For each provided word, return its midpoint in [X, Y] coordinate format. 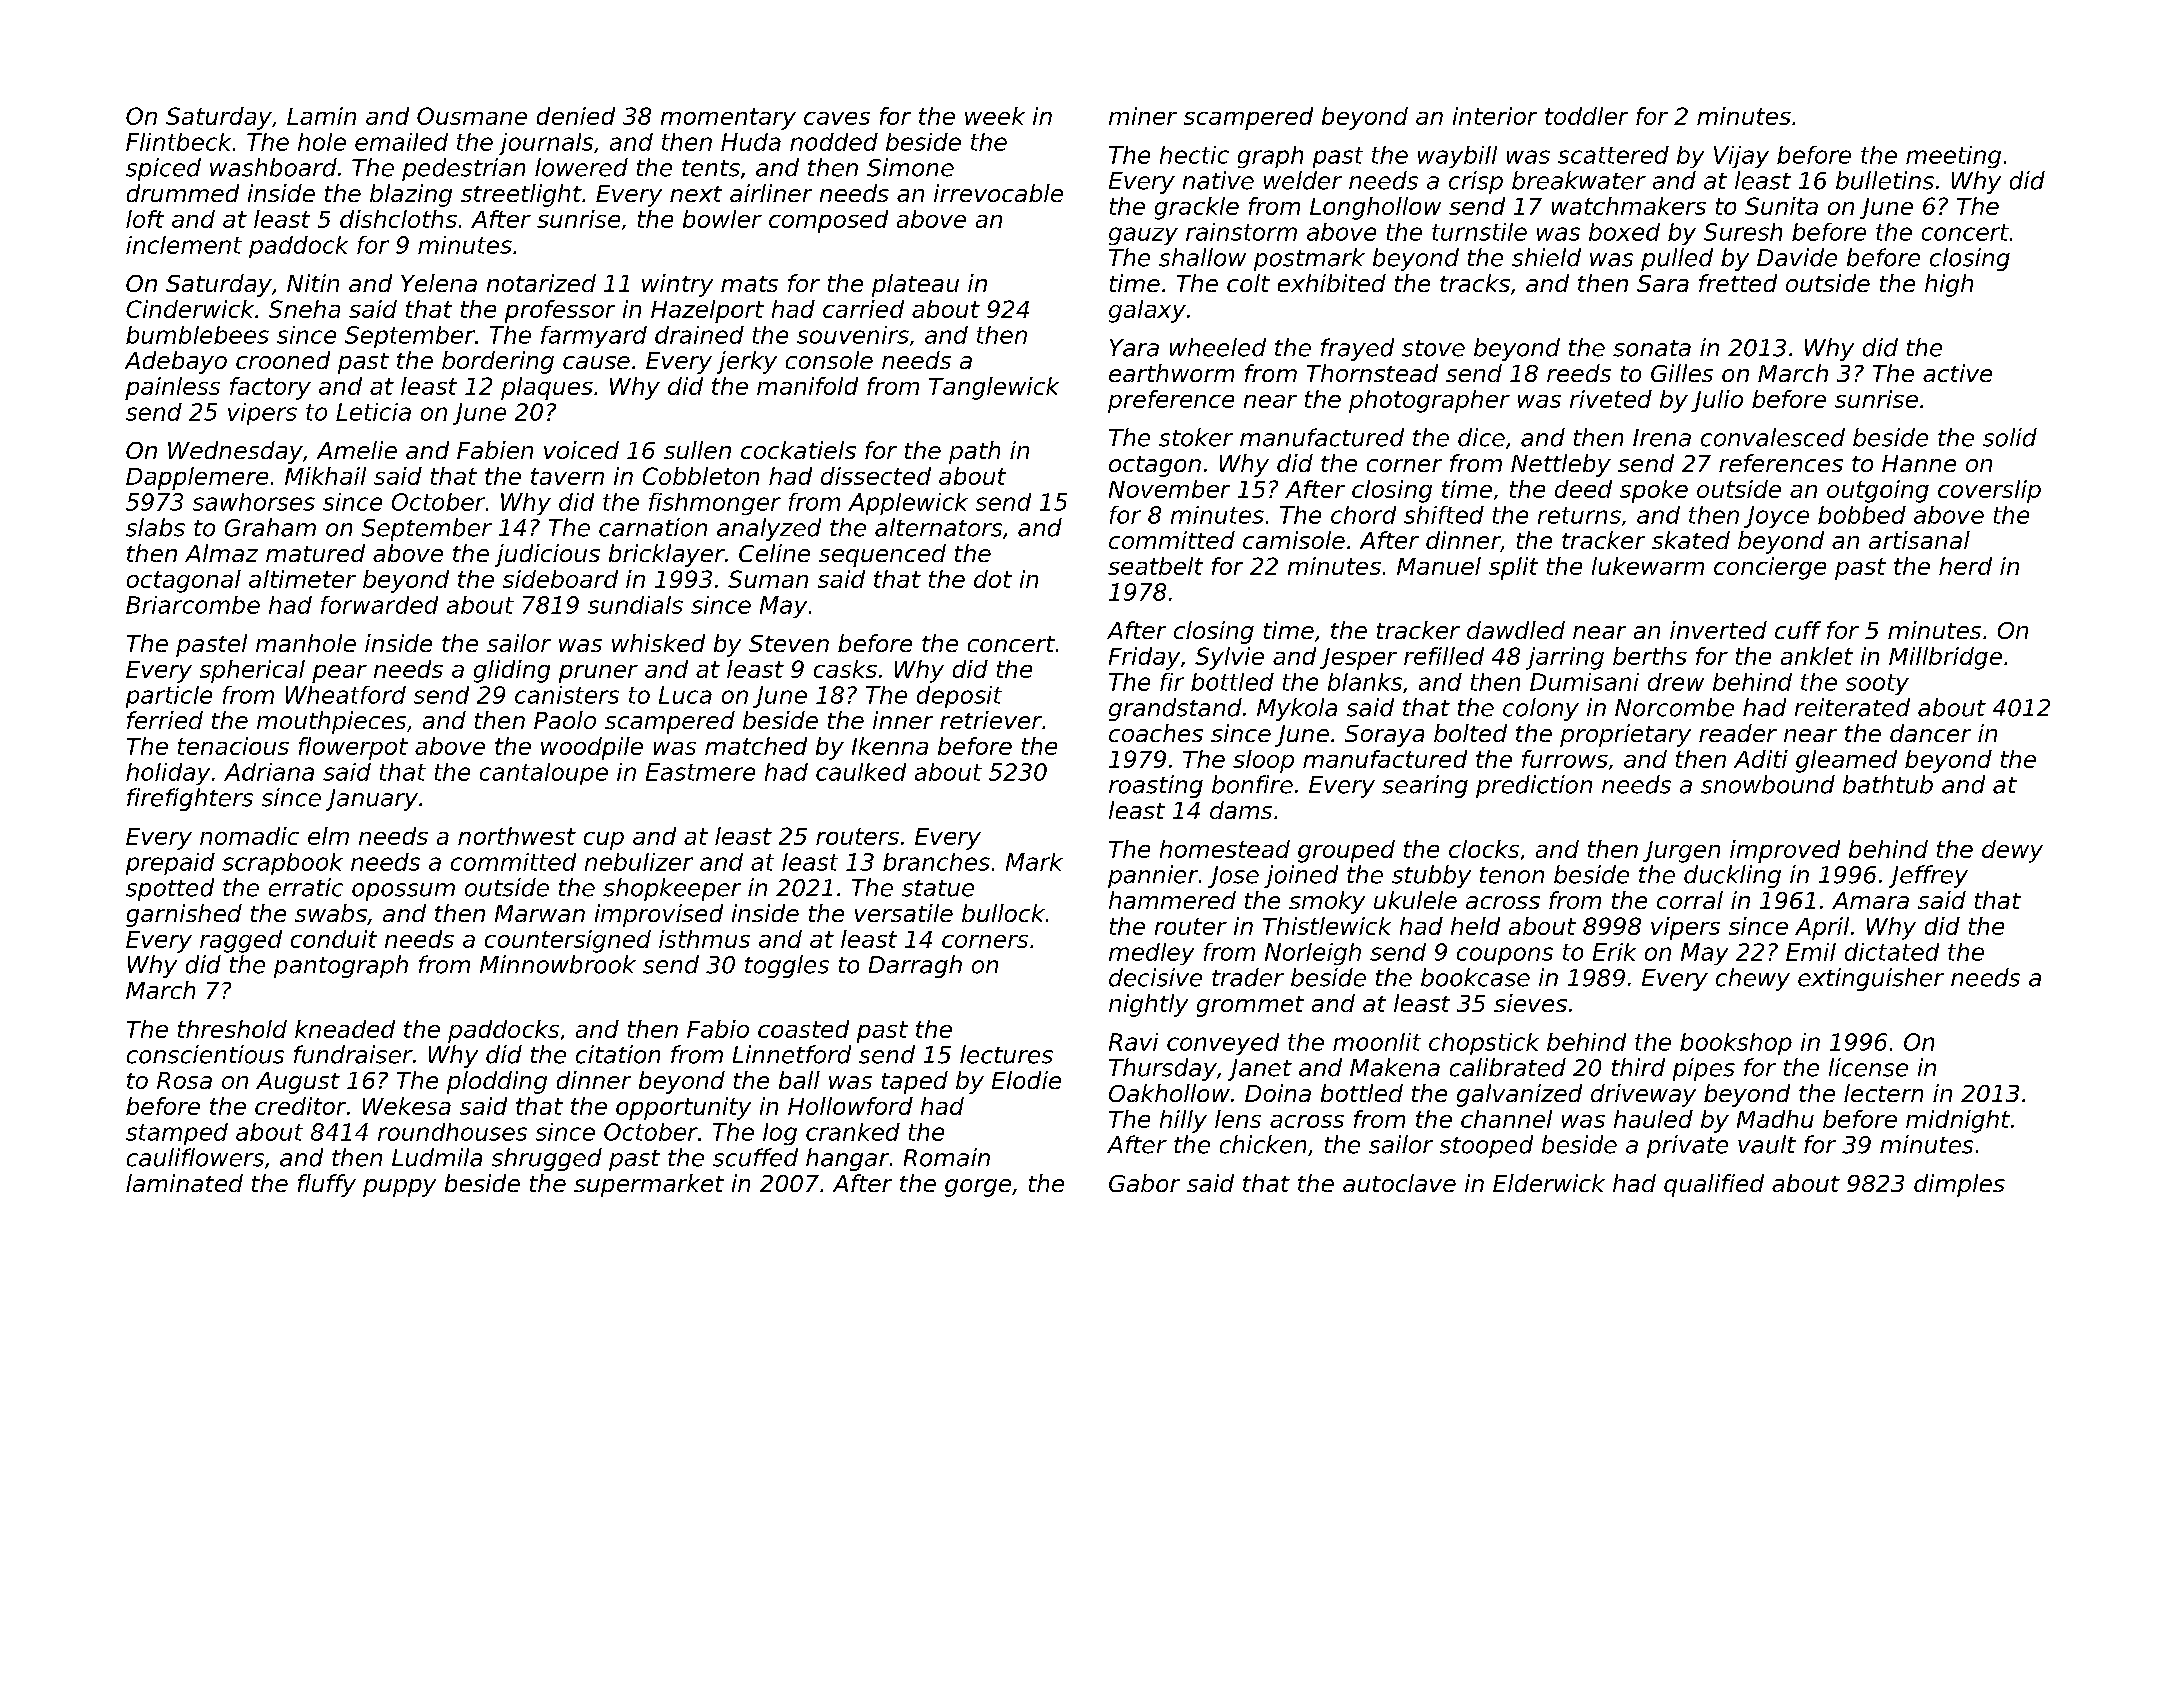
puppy [399, 1188]
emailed [401, 142]
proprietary [1625, 735]
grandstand [1175, 709]
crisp [1476, 182]
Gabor [1144, 1183]
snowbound [1768, 784]
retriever [991, 720]
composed [828, 221]
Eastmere [700, 772]
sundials [635, 605]
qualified [1714, 1185]
